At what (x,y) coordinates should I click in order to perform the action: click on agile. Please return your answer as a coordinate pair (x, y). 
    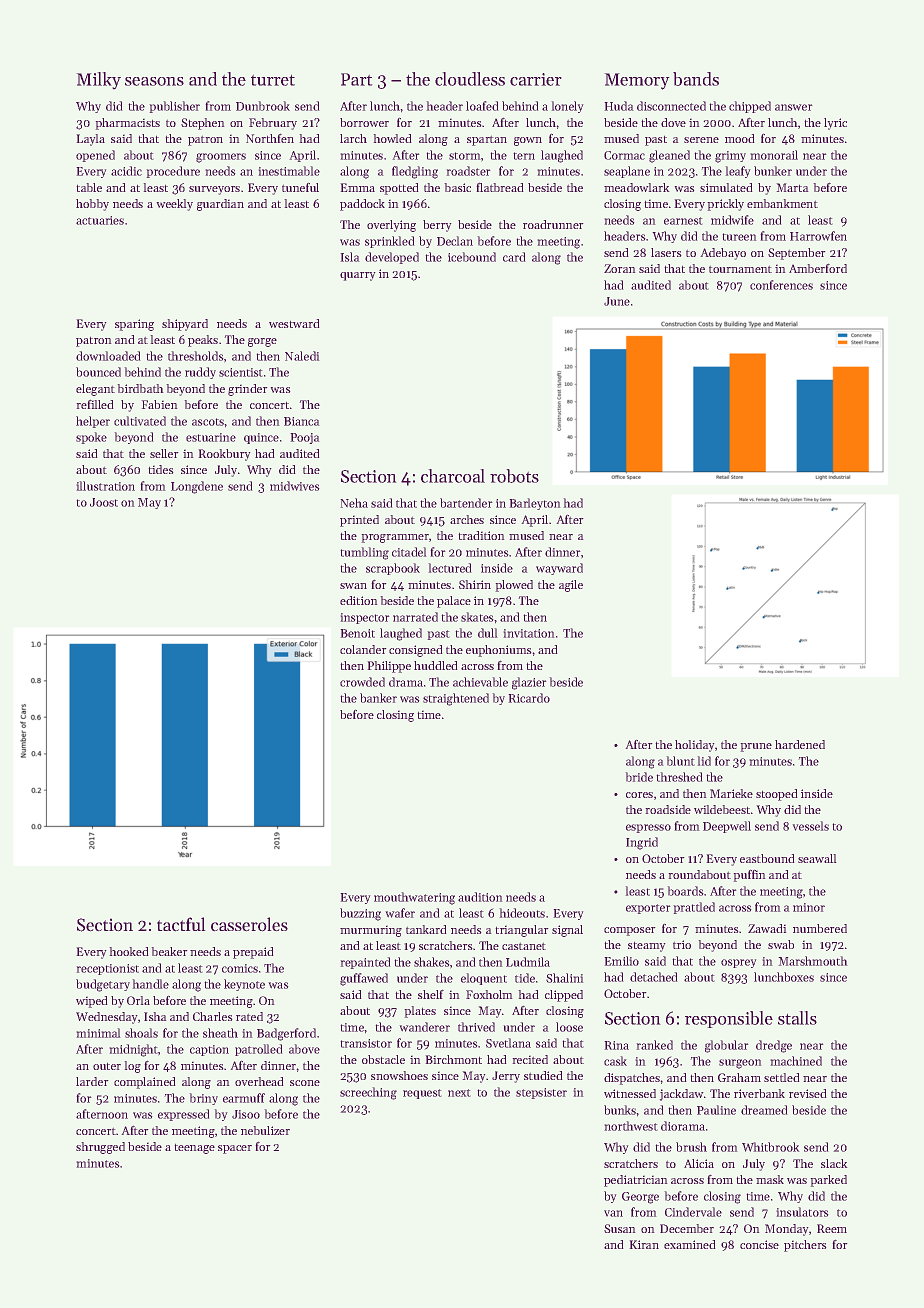
    Looking at the image, I should click on (571, 586).
